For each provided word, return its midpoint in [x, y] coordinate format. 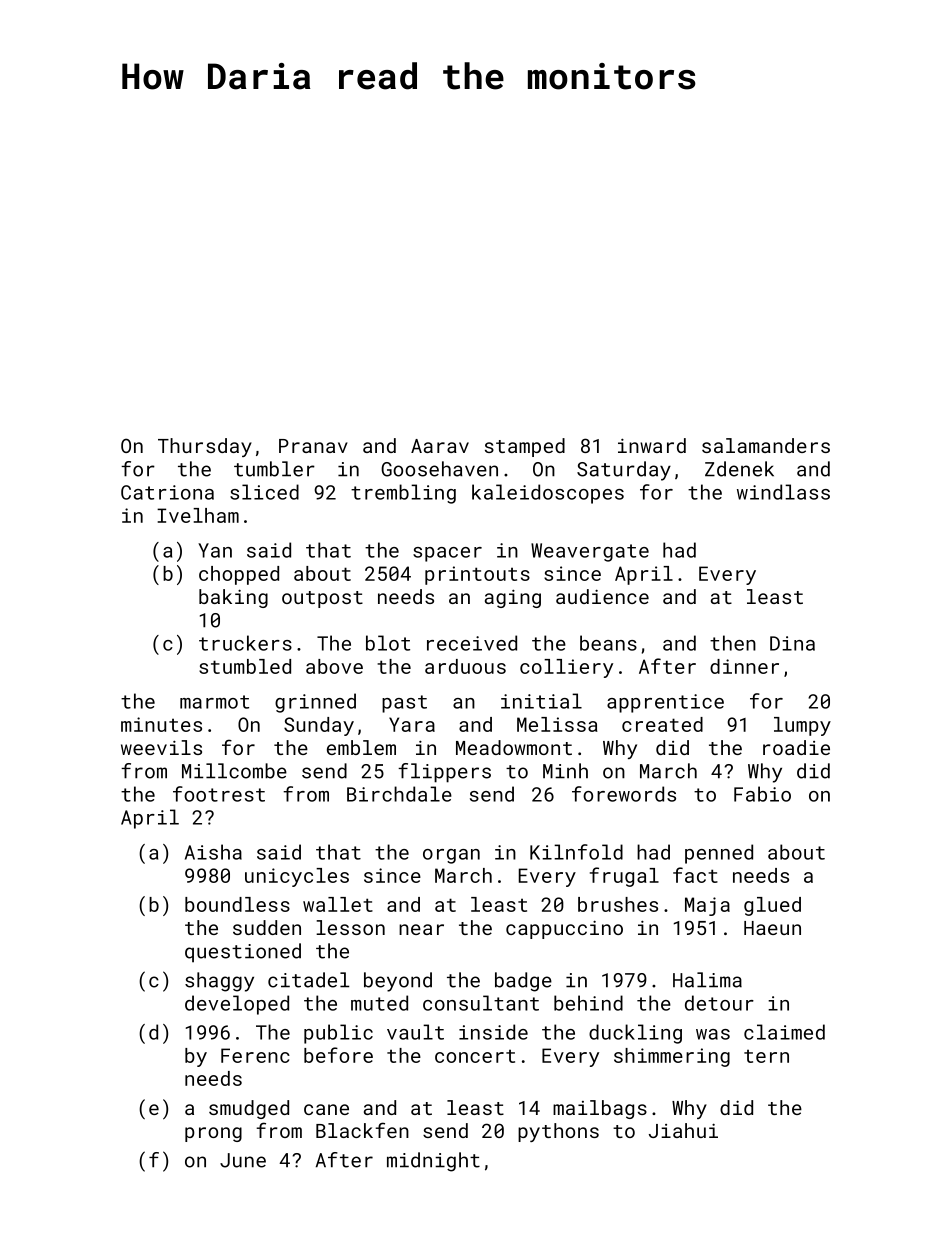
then [733, 643]
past [404, 704]
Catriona [167, 492]
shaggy [219, 982]
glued [772, 906]
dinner [744, 666]
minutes [161, 724]
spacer [447, 554]
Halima [707, 980]
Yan [215, 550]
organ [451, 856]
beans [608, 643]
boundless [237, 904]
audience [602, 596]
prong [213, 1134]
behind [588, 1003]
